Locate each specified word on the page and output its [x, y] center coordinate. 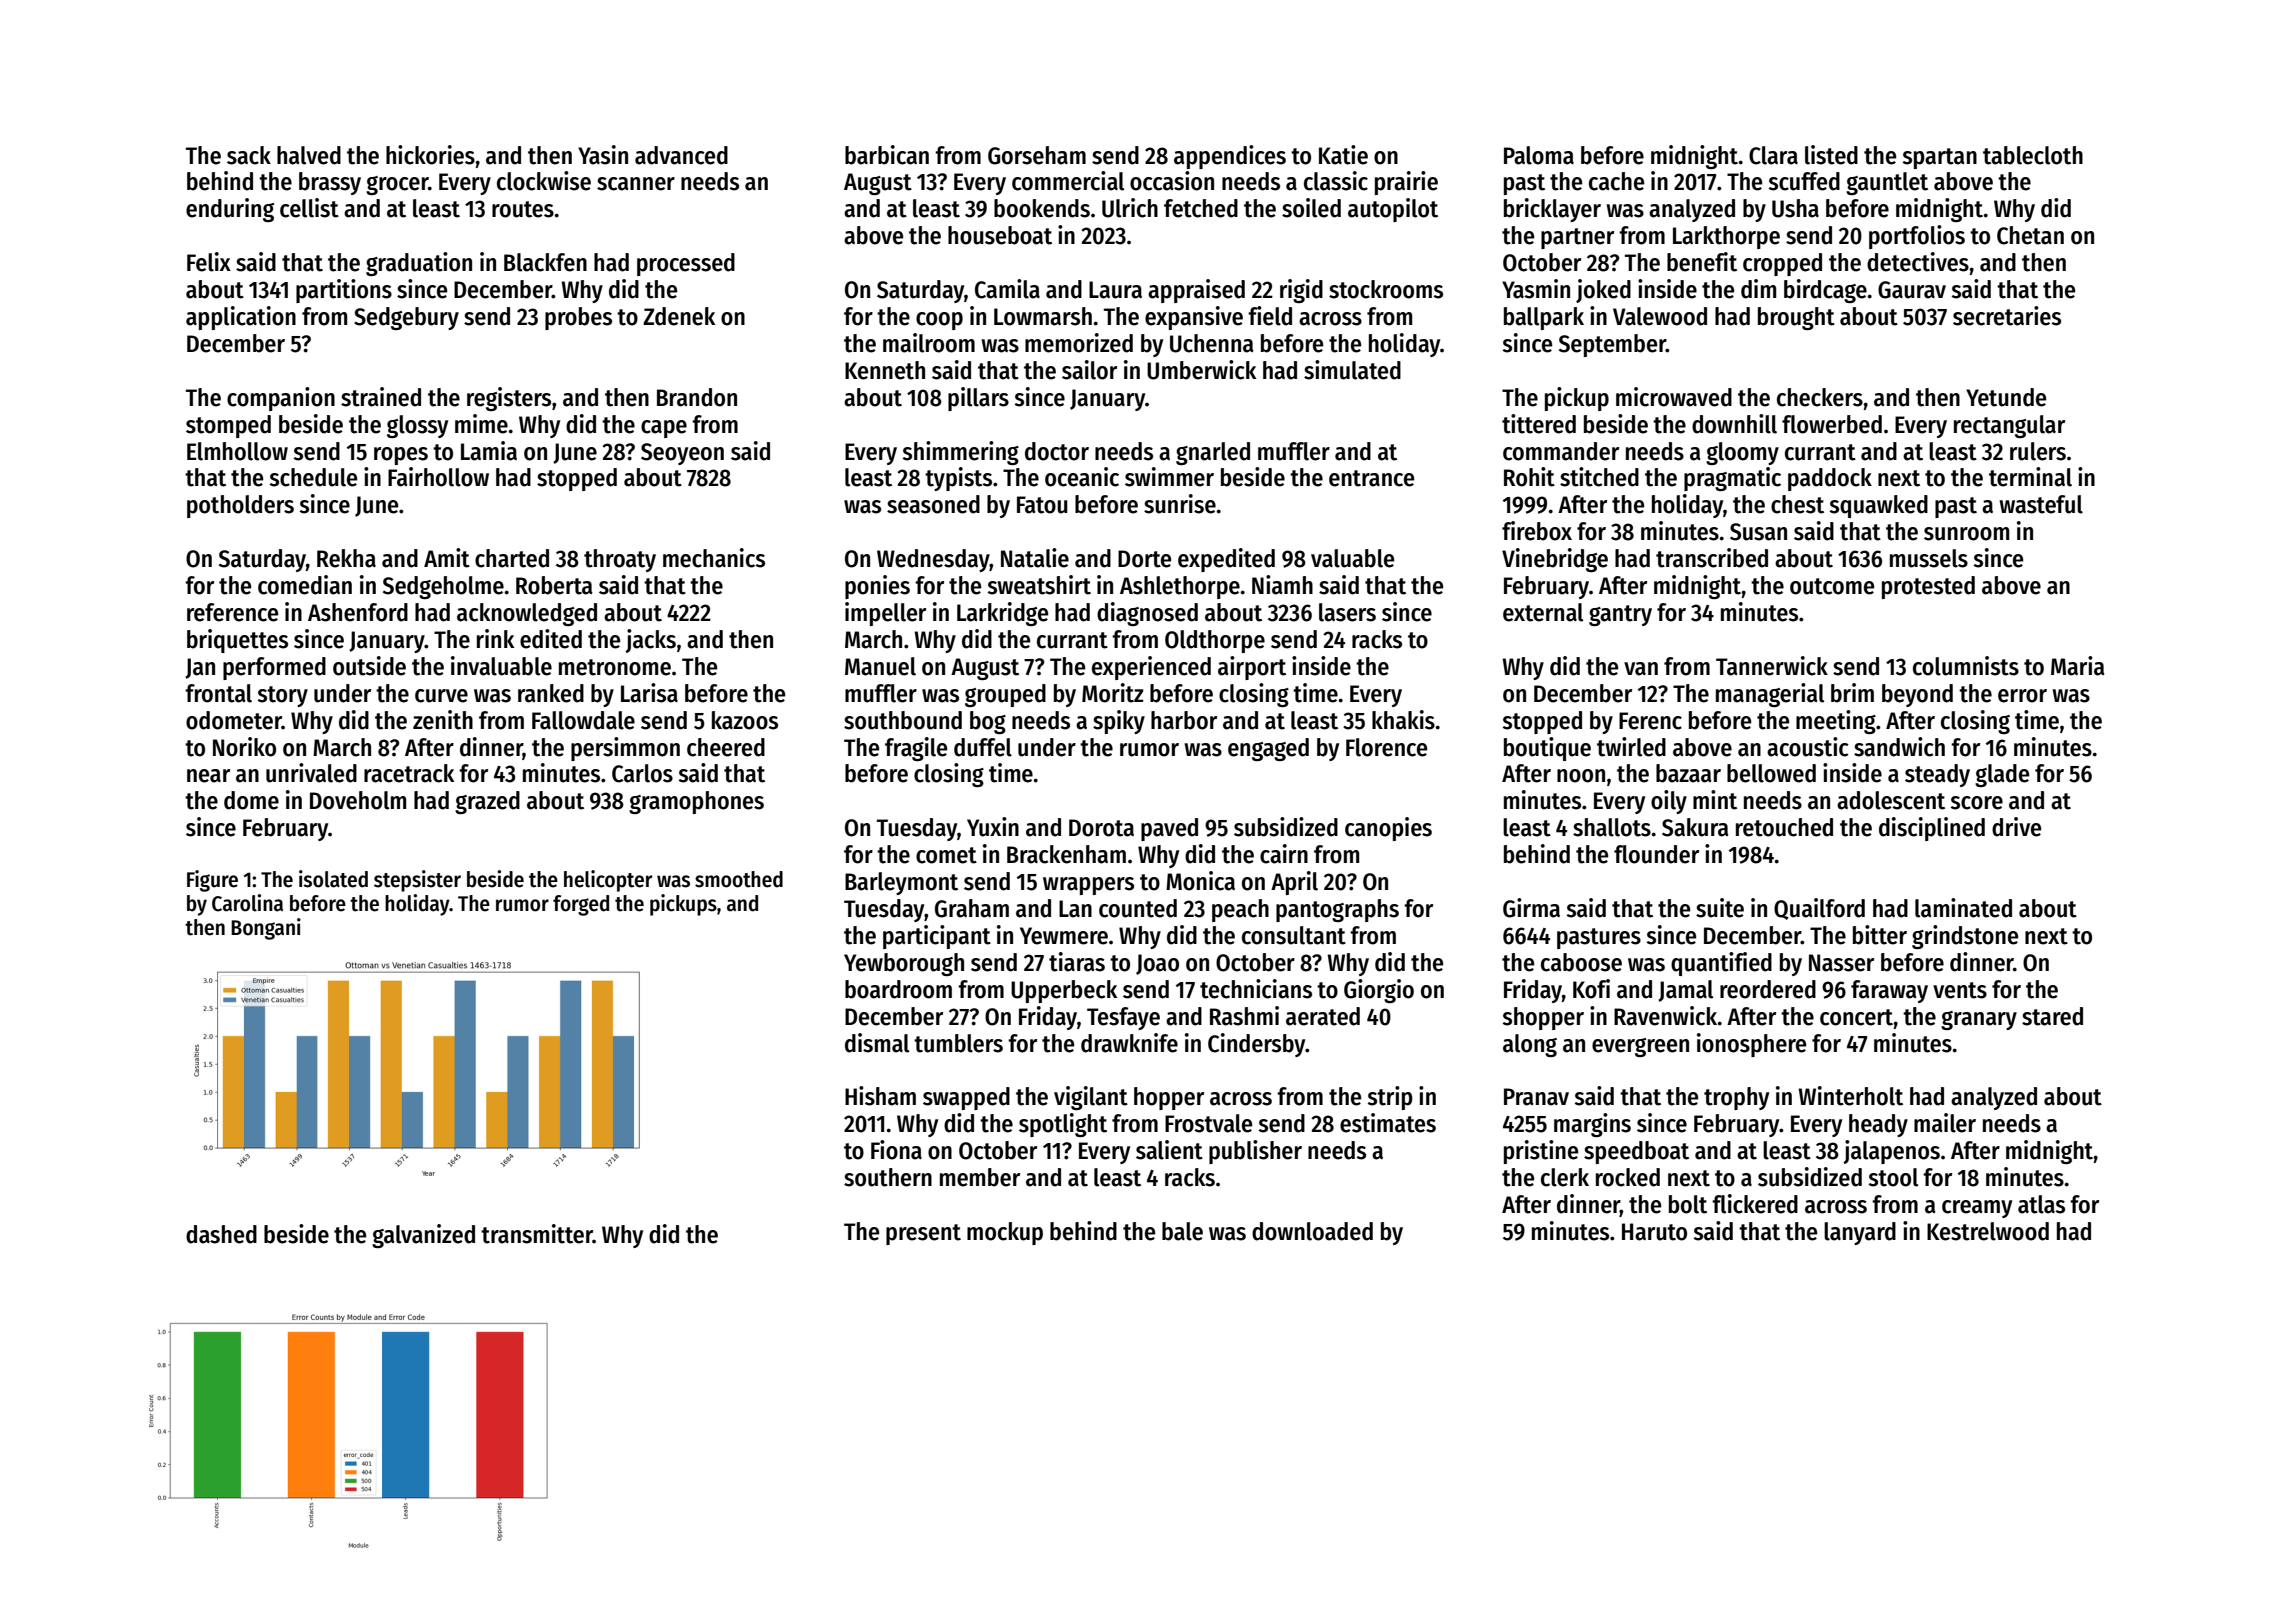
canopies [1388, 829]
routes [523, 209]
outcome [1832, 586]
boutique [1547, 749]
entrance [1371, 478]
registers [509, 399]
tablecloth [2033, 155]
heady [1878, 1125]
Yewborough [904, 964]
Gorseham [1037, 155]
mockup [1005, 1233]
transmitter [537, 1234]
